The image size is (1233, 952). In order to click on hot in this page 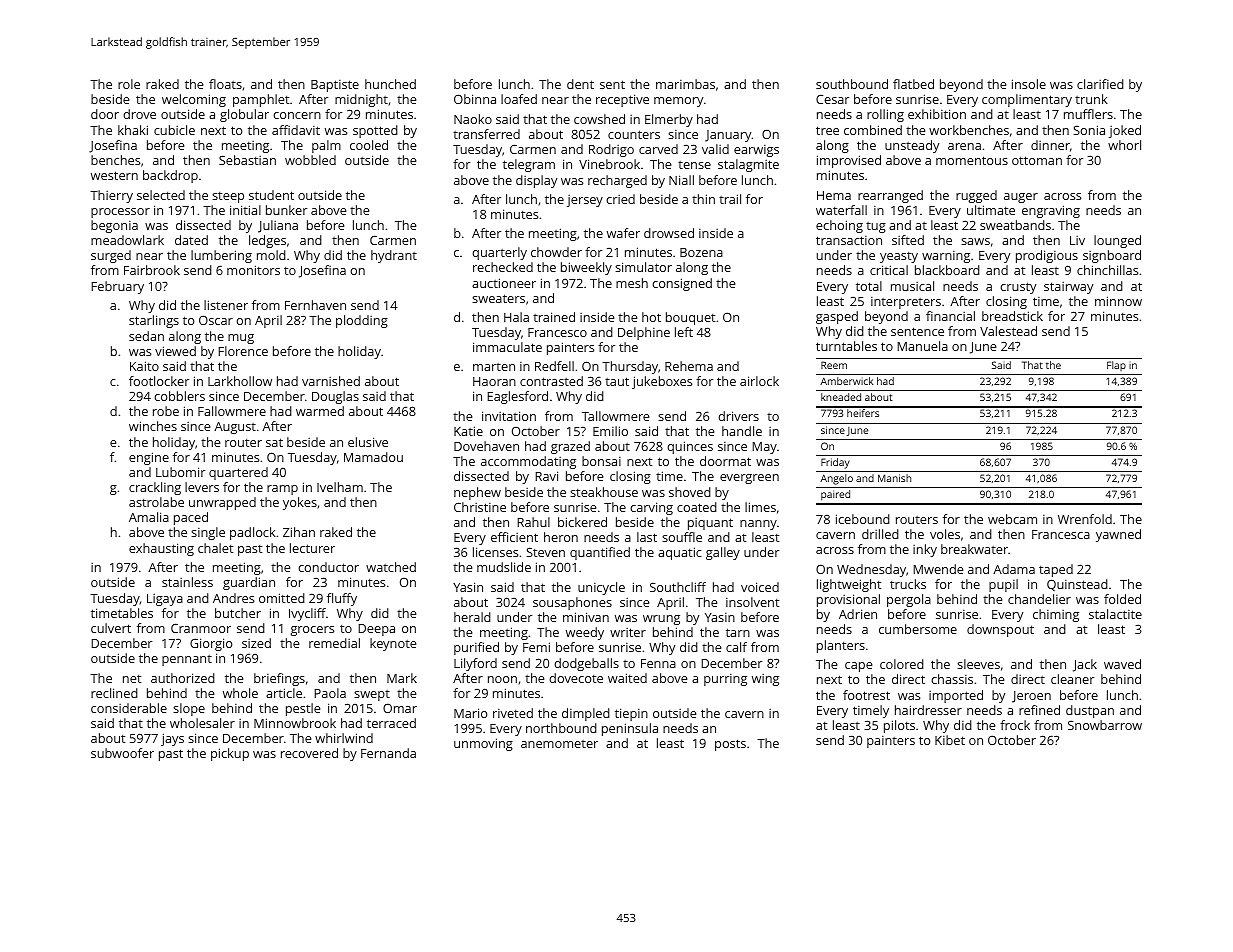, I will do `click(651, 317)`.
